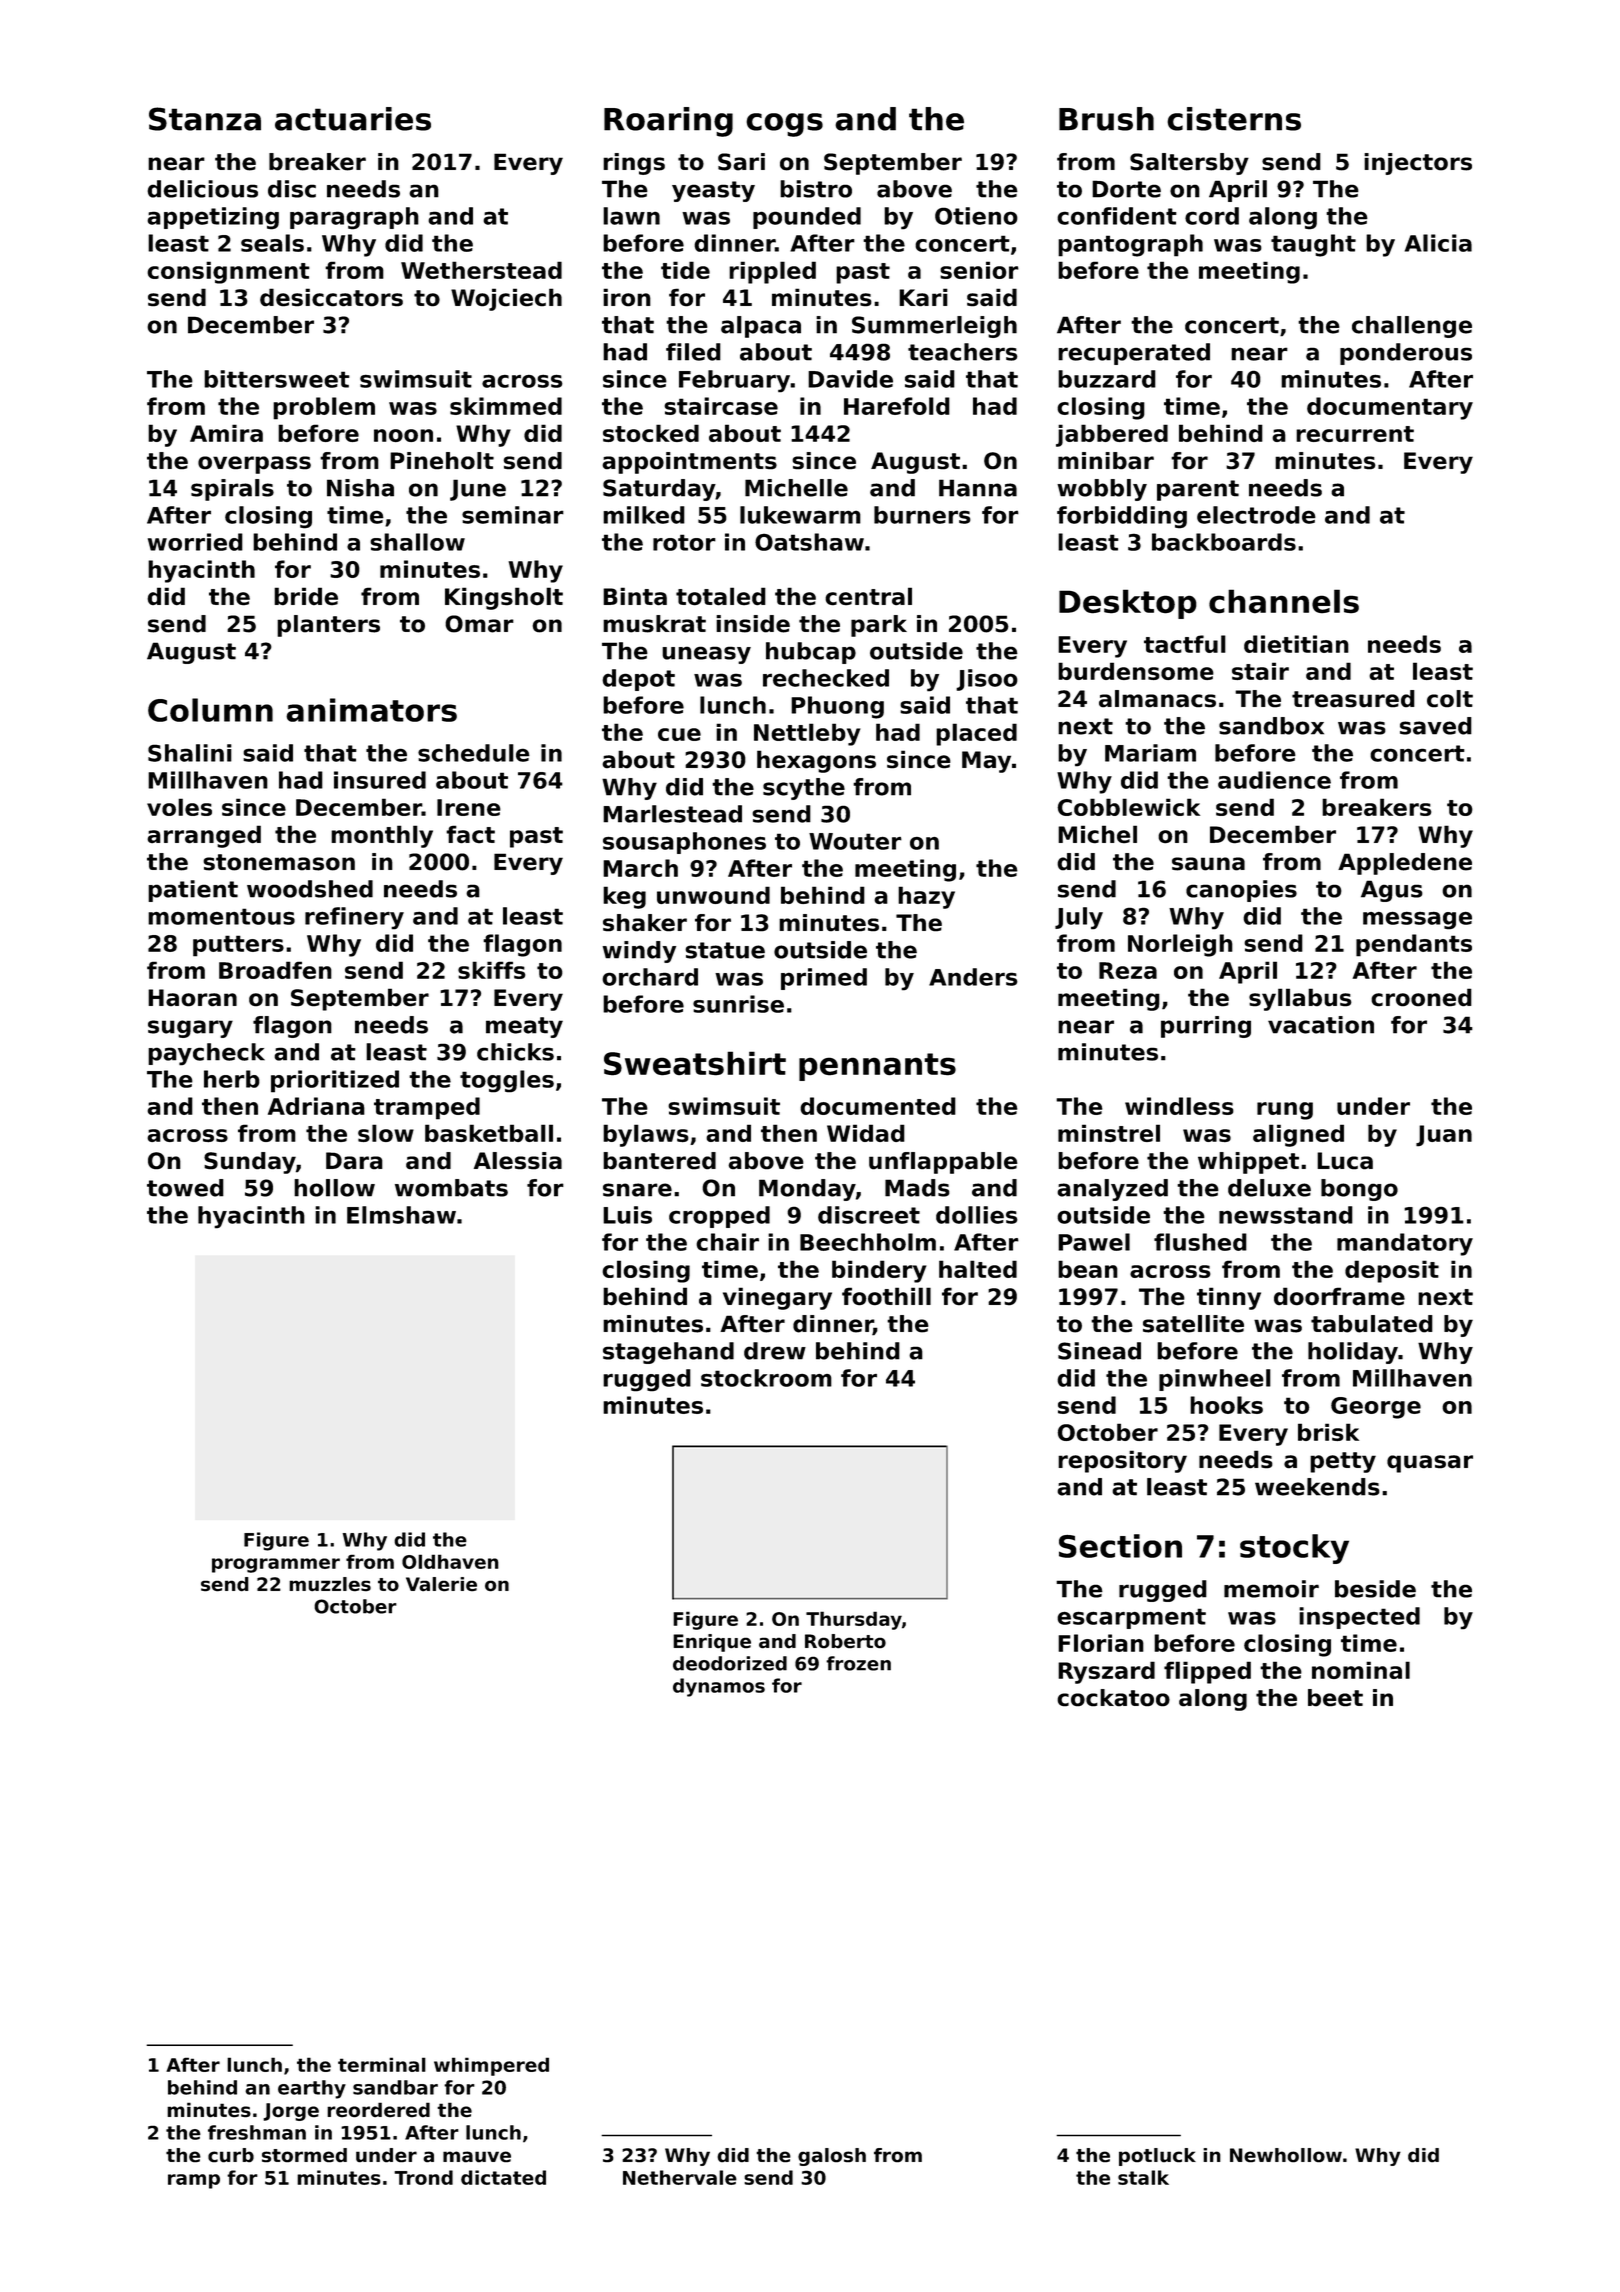 The width and height of the screenshot is (1620, 2292). Describe the element at coordinates (1417, 920) in the screenshot. I see `message` at that location.
